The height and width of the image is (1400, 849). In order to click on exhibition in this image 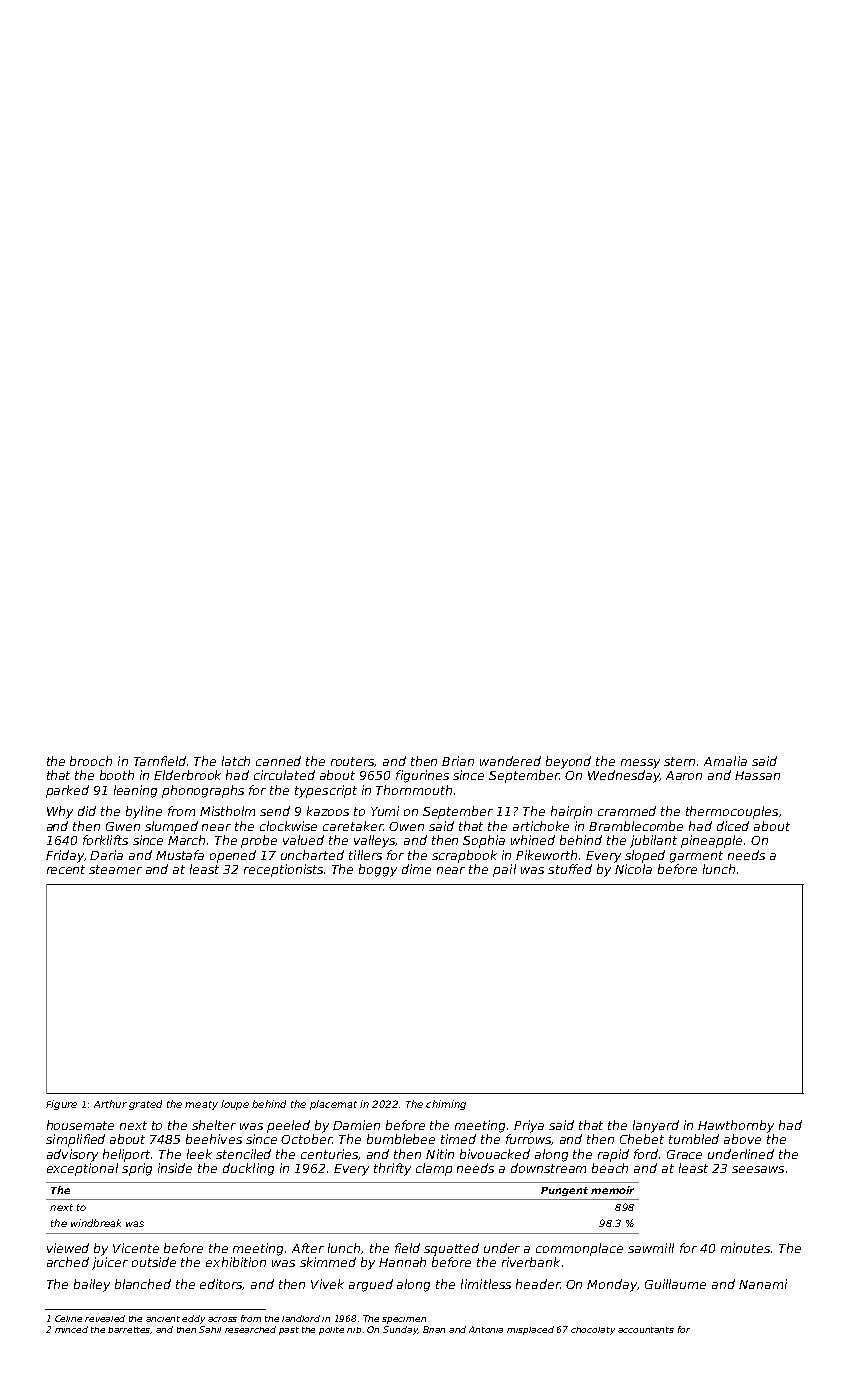, I will do `click(236, 1262)`.
